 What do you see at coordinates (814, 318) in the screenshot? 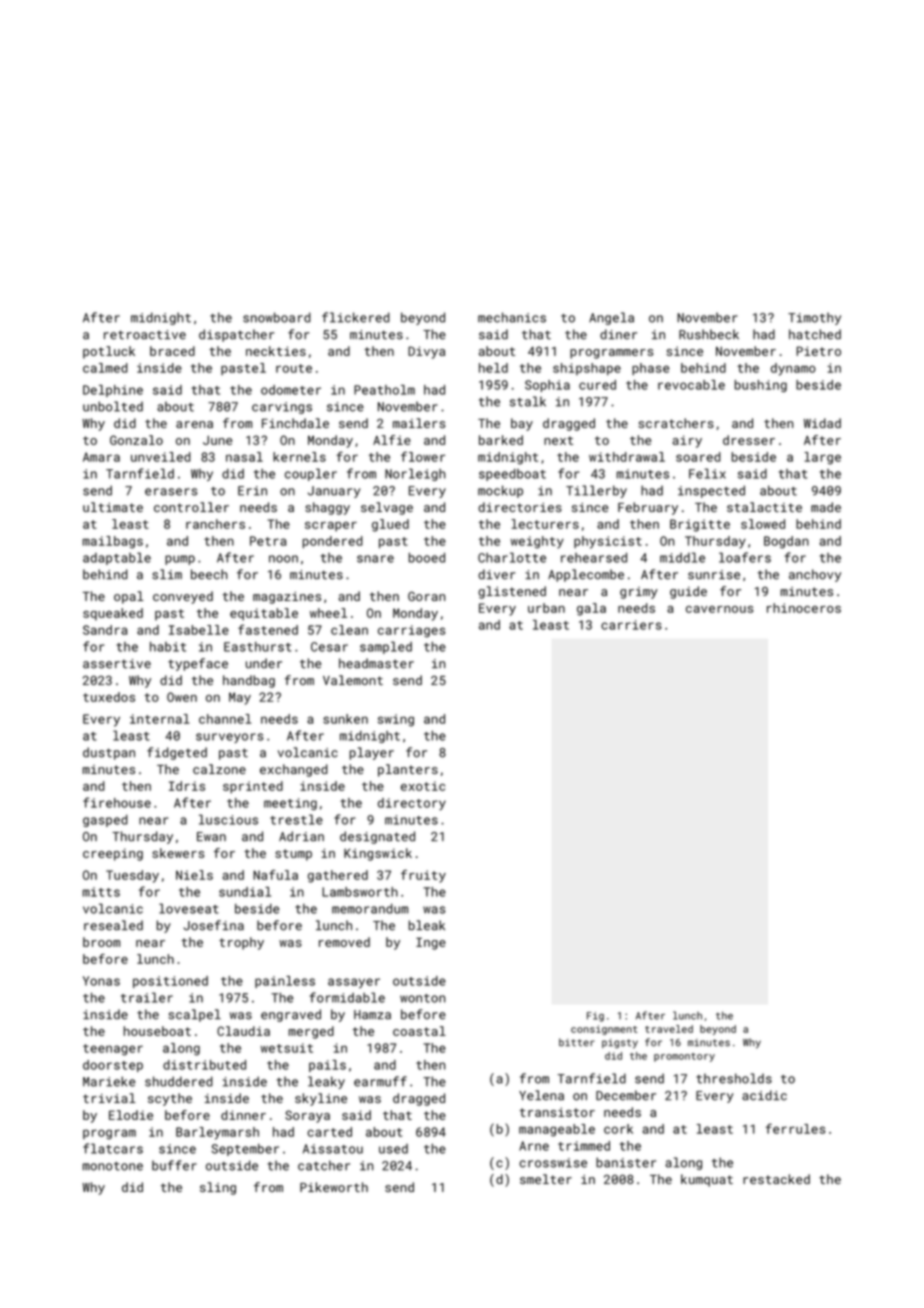
I see `Timothy` at bounding box center [814, 318].
